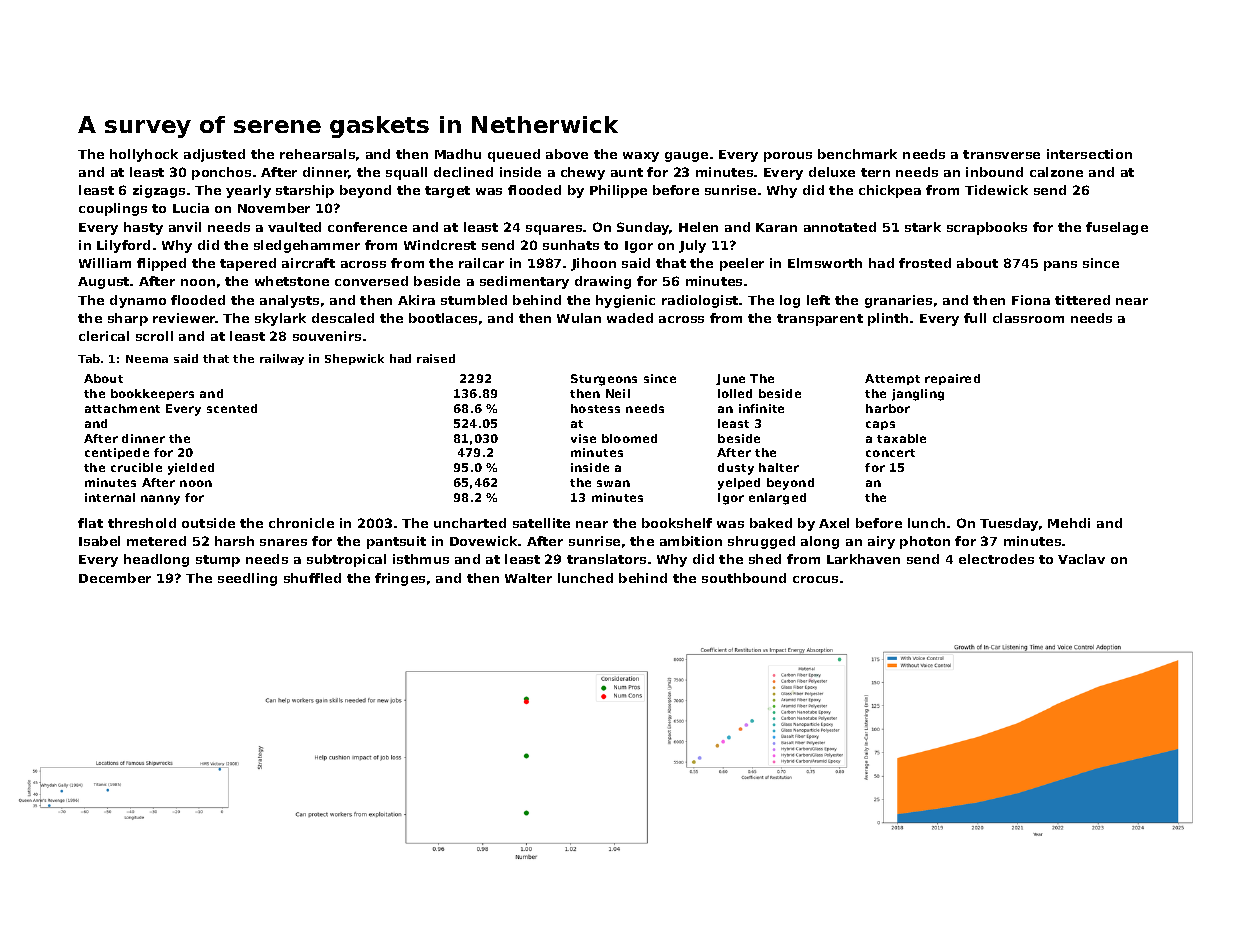  What do you see at coordinates (918, 395) in the screenshot?
I see `jangling` at bounding box center [918, 395].
